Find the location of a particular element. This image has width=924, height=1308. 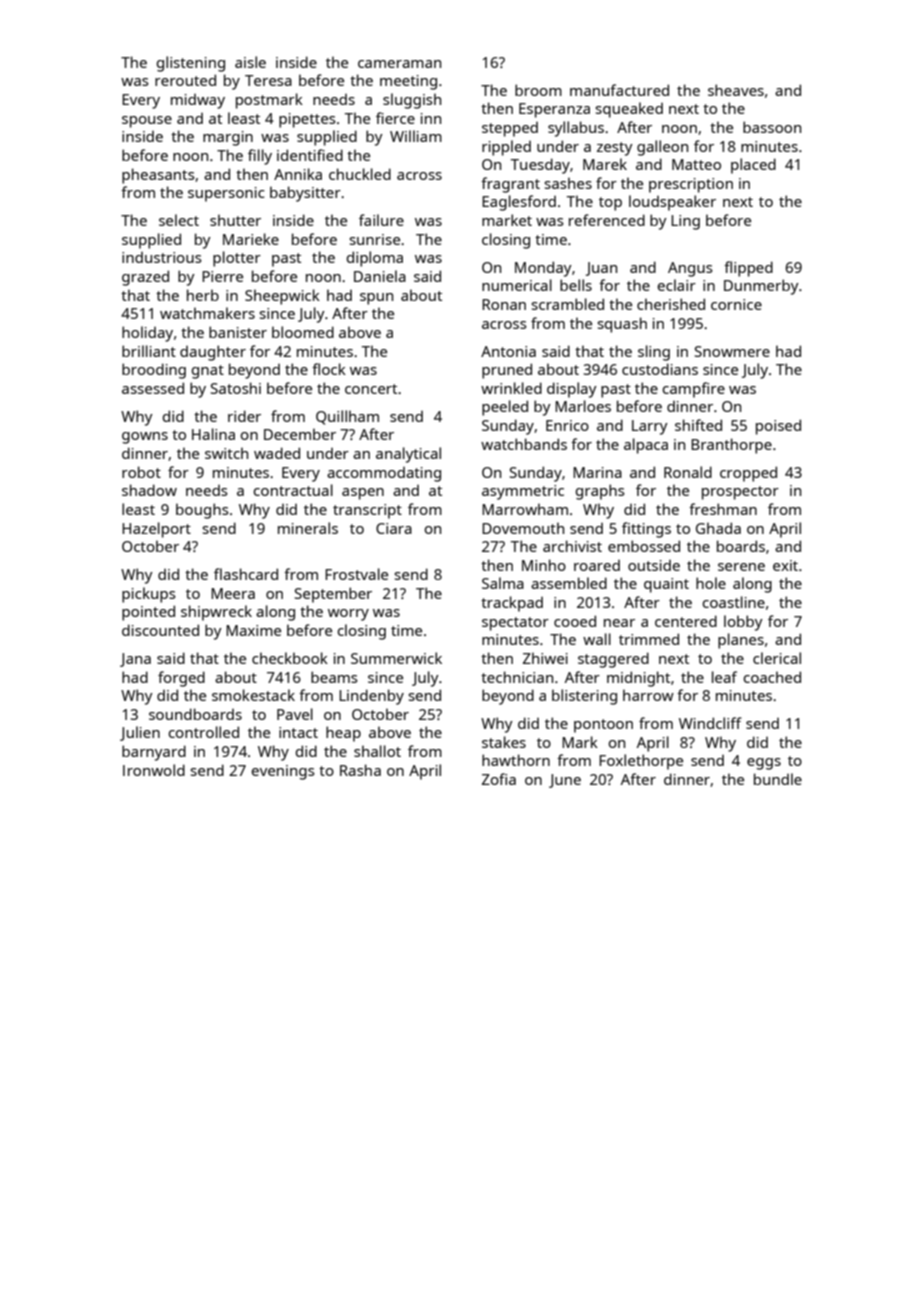

pruned is located at coordinates (507, 371).
